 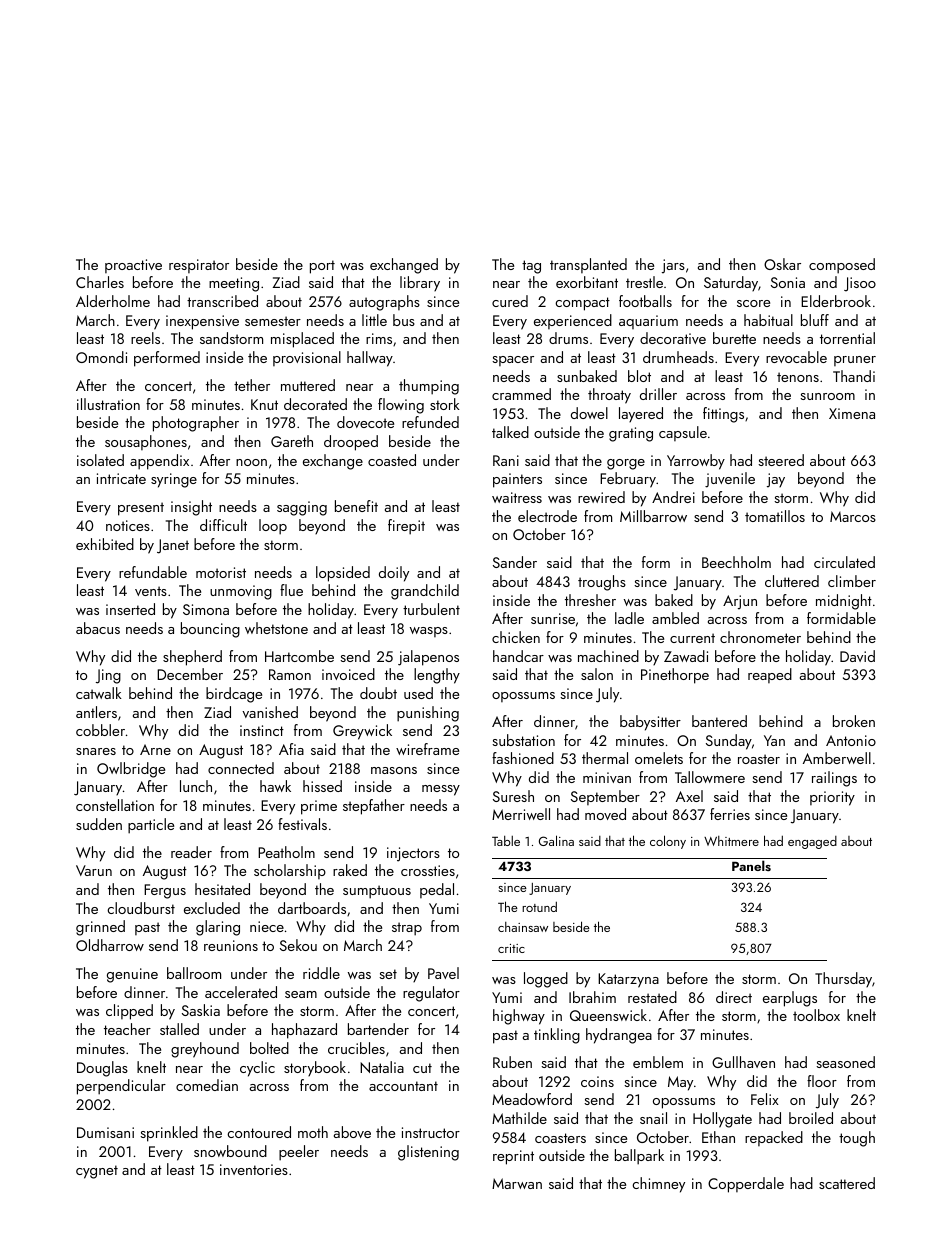 I want to click on Oskar, so click(x=782, y=264).
